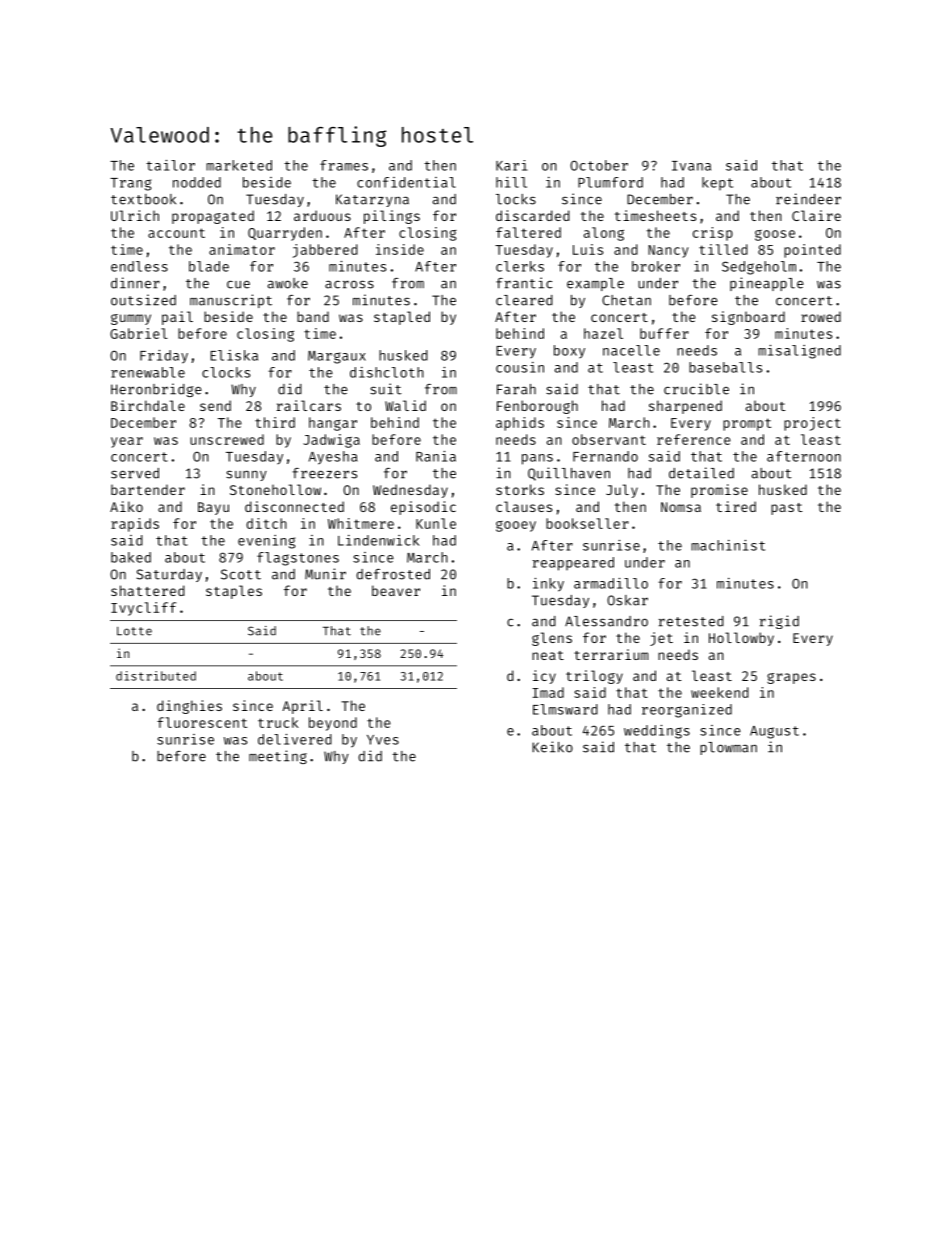 This document has width=952, height=1233. What do you see at coordinates (808, 199) in the document?
I see `reindeer` at bounding box center [808, 199].
